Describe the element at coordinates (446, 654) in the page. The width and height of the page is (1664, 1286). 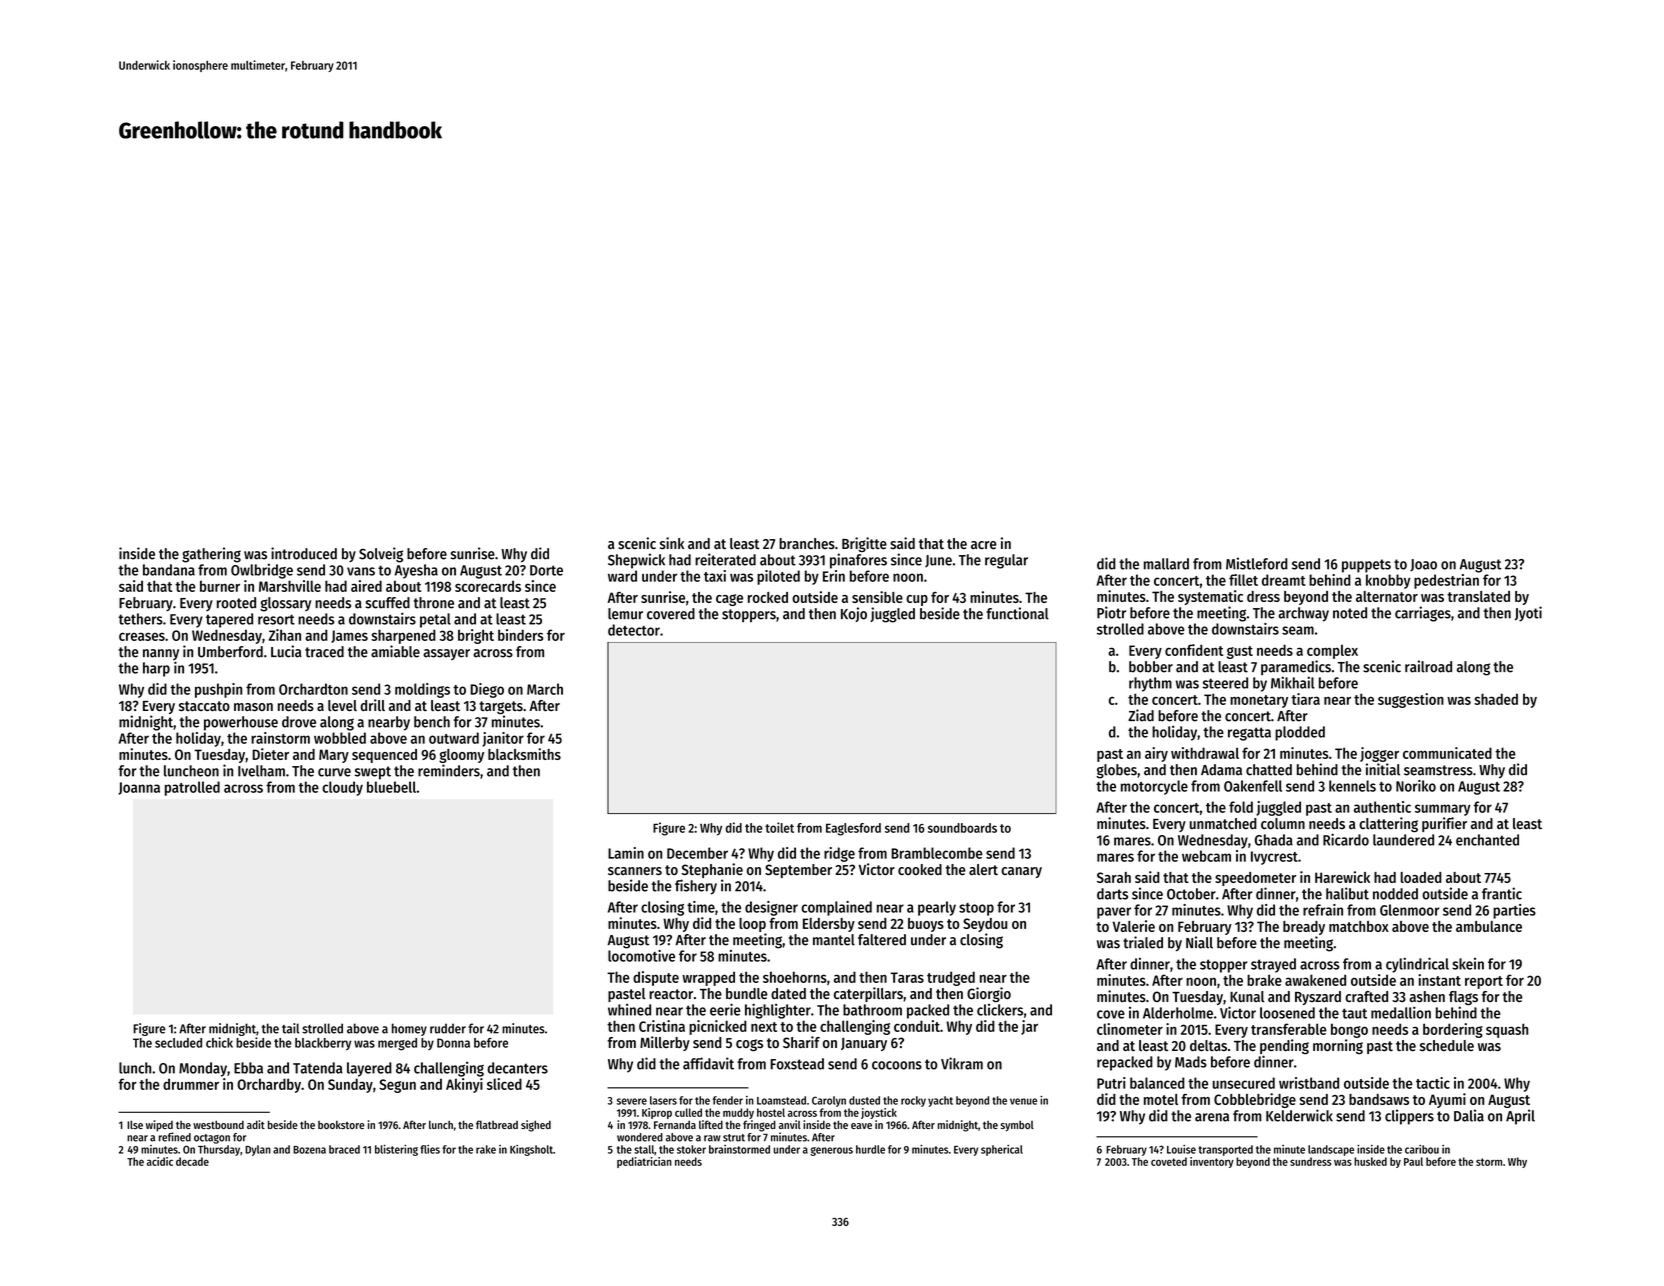
I see `assayer` at that location.
